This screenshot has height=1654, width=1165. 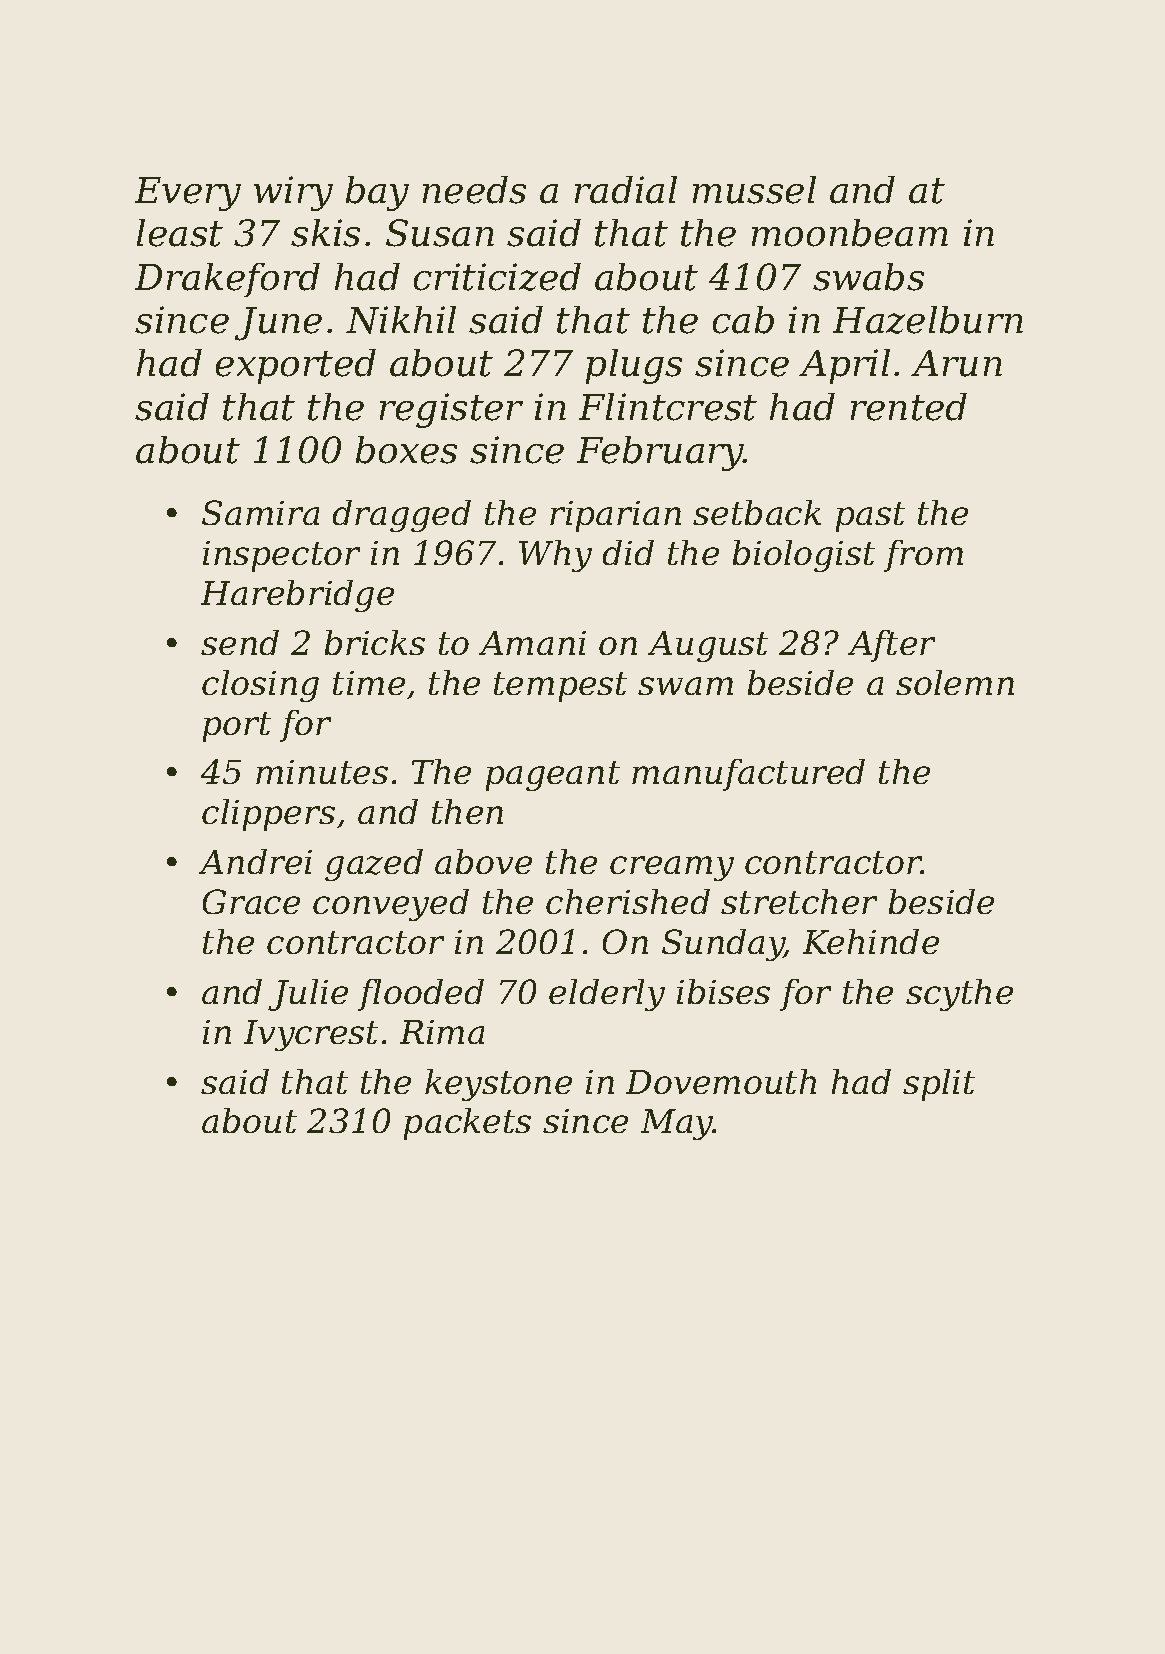 I want to click on riparian, so click(x=615, y=516).
